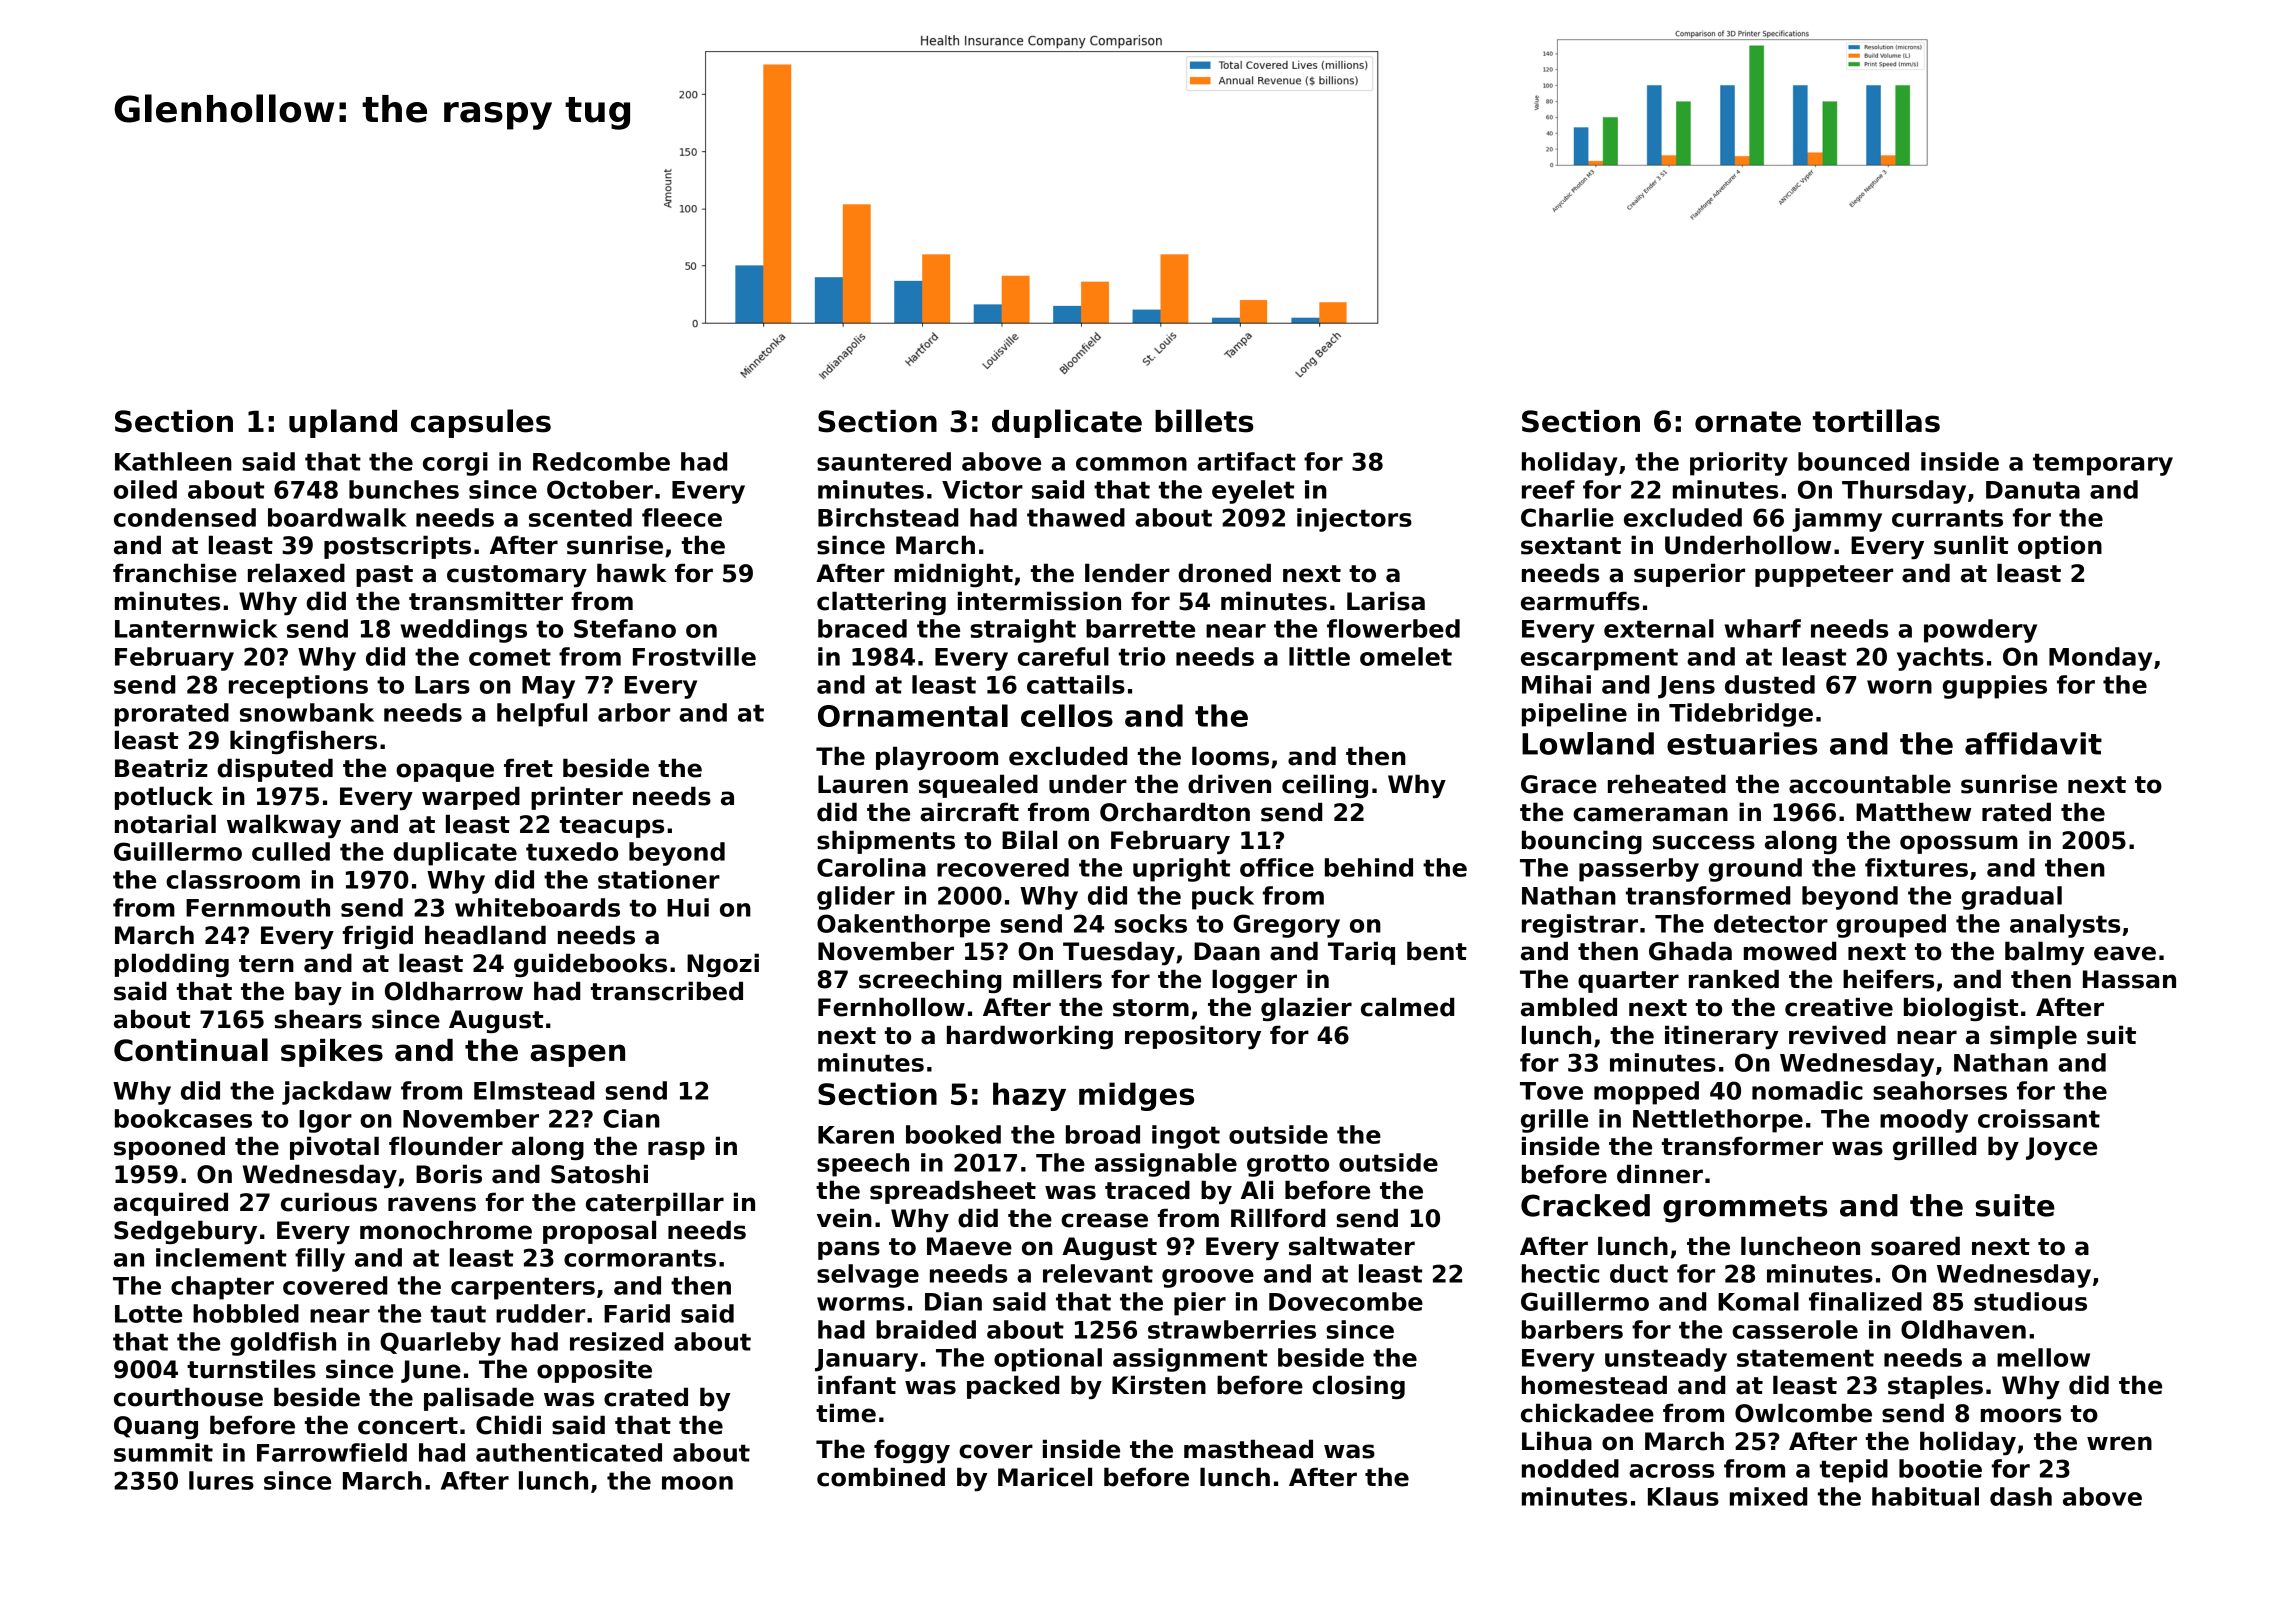 This screenshot has width=2292, height=1620. Describe the element at coordinates (397, 547) in the screenshot. I see `postscripts` at that location.
